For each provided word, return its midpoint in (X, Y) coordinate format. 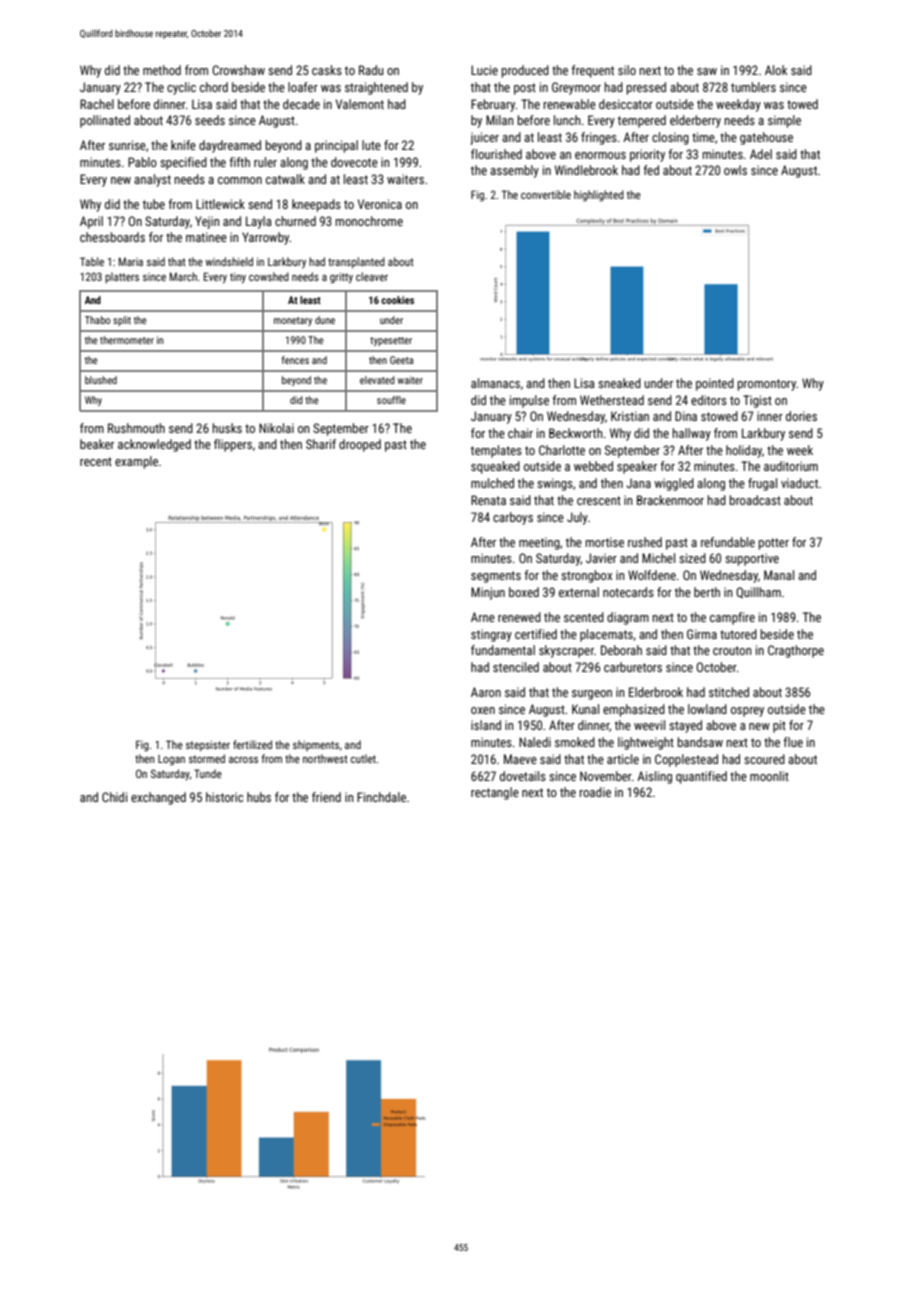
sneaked (619, 383)
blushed (101, 380)
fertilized (252, 744)
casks (327, 70)
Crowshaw (238, 70)
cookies (397, 300)
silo (627, 70)
